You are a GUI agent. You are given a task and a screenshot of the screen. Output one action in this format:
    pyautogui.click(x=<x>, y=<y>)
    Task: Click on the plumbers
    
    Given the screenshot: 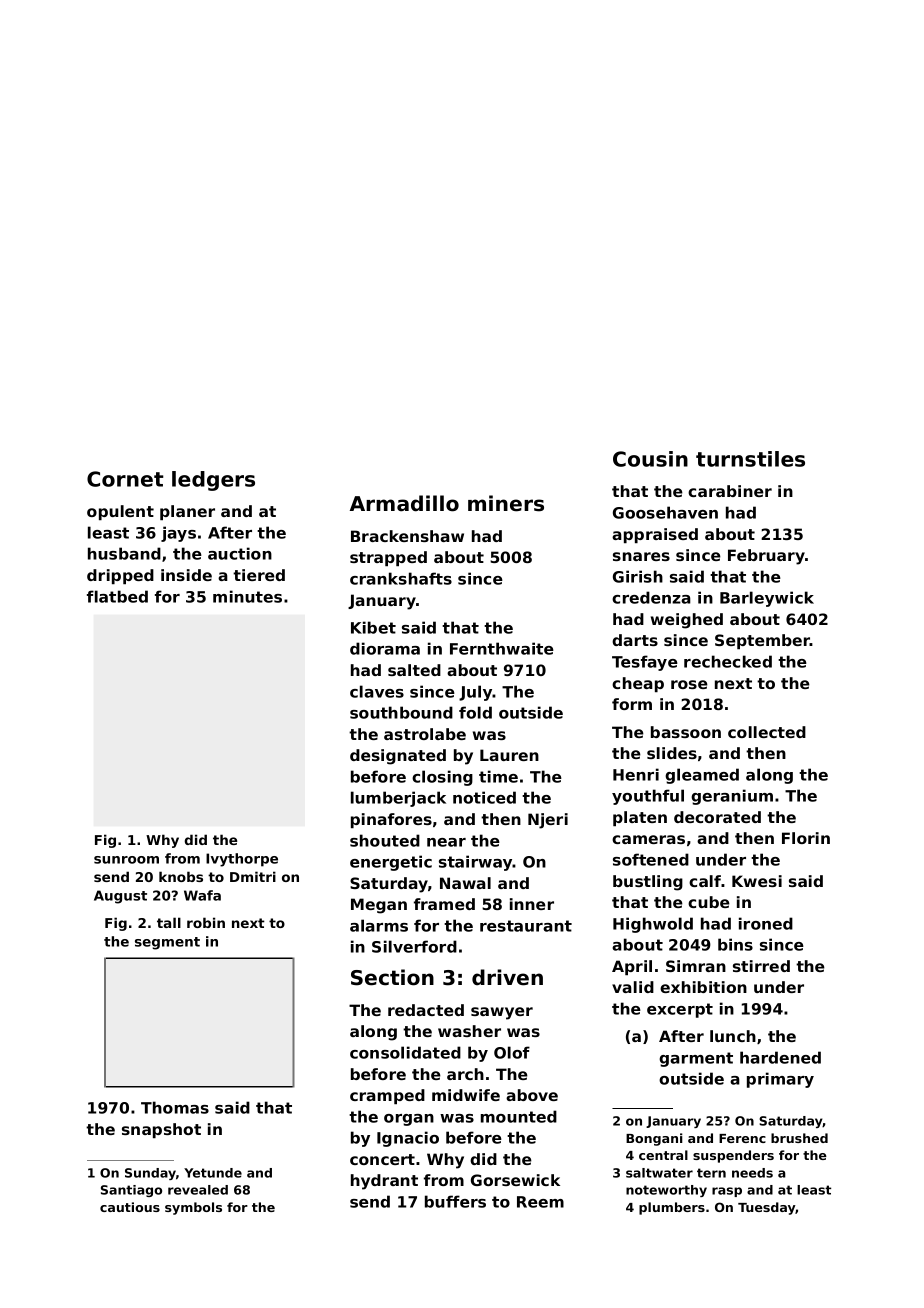 What is the action you would take?
    pyautogui.click(x=672, y=1208)
